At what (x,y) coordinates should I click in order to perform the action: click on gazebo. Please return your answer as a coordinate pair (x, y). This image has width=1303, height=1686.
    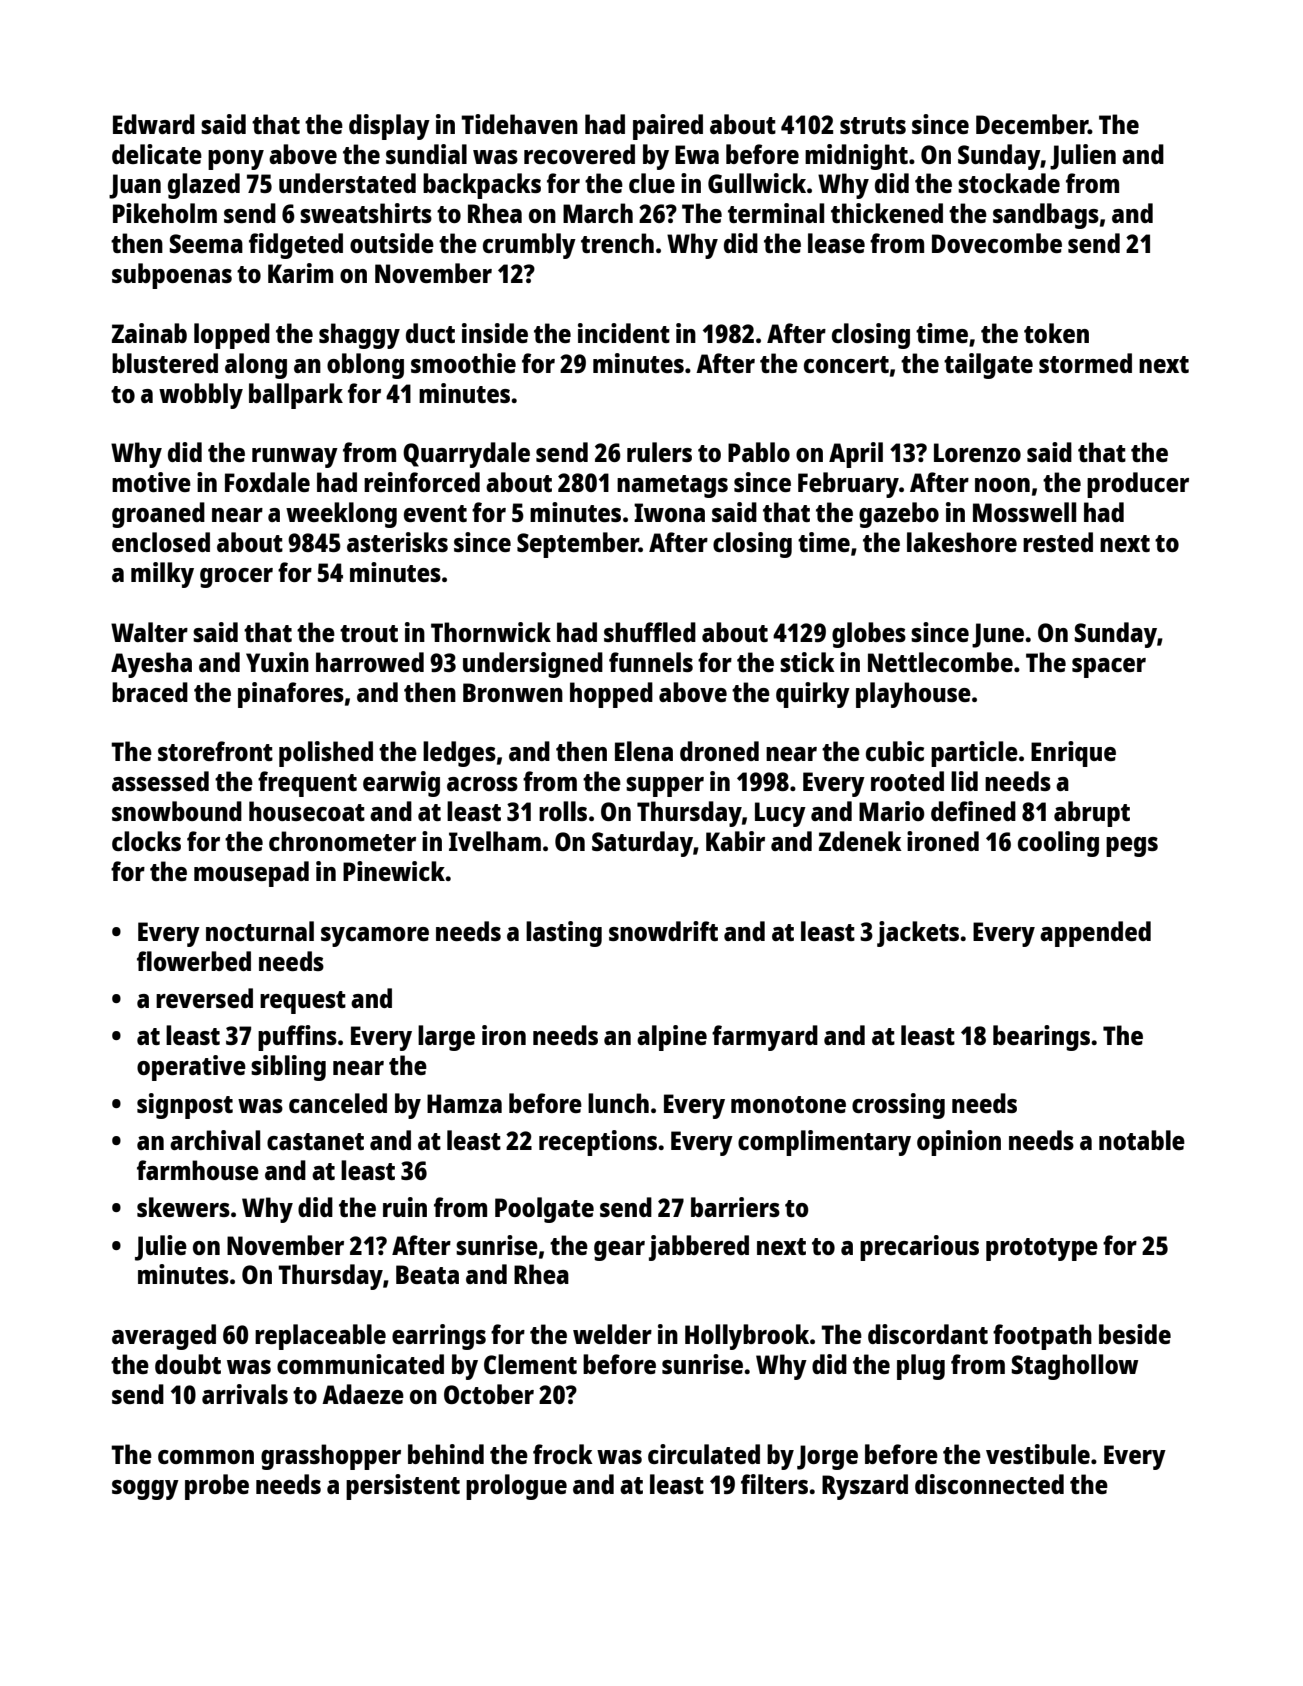
    Looking at the image, I should click on (899, 515).
